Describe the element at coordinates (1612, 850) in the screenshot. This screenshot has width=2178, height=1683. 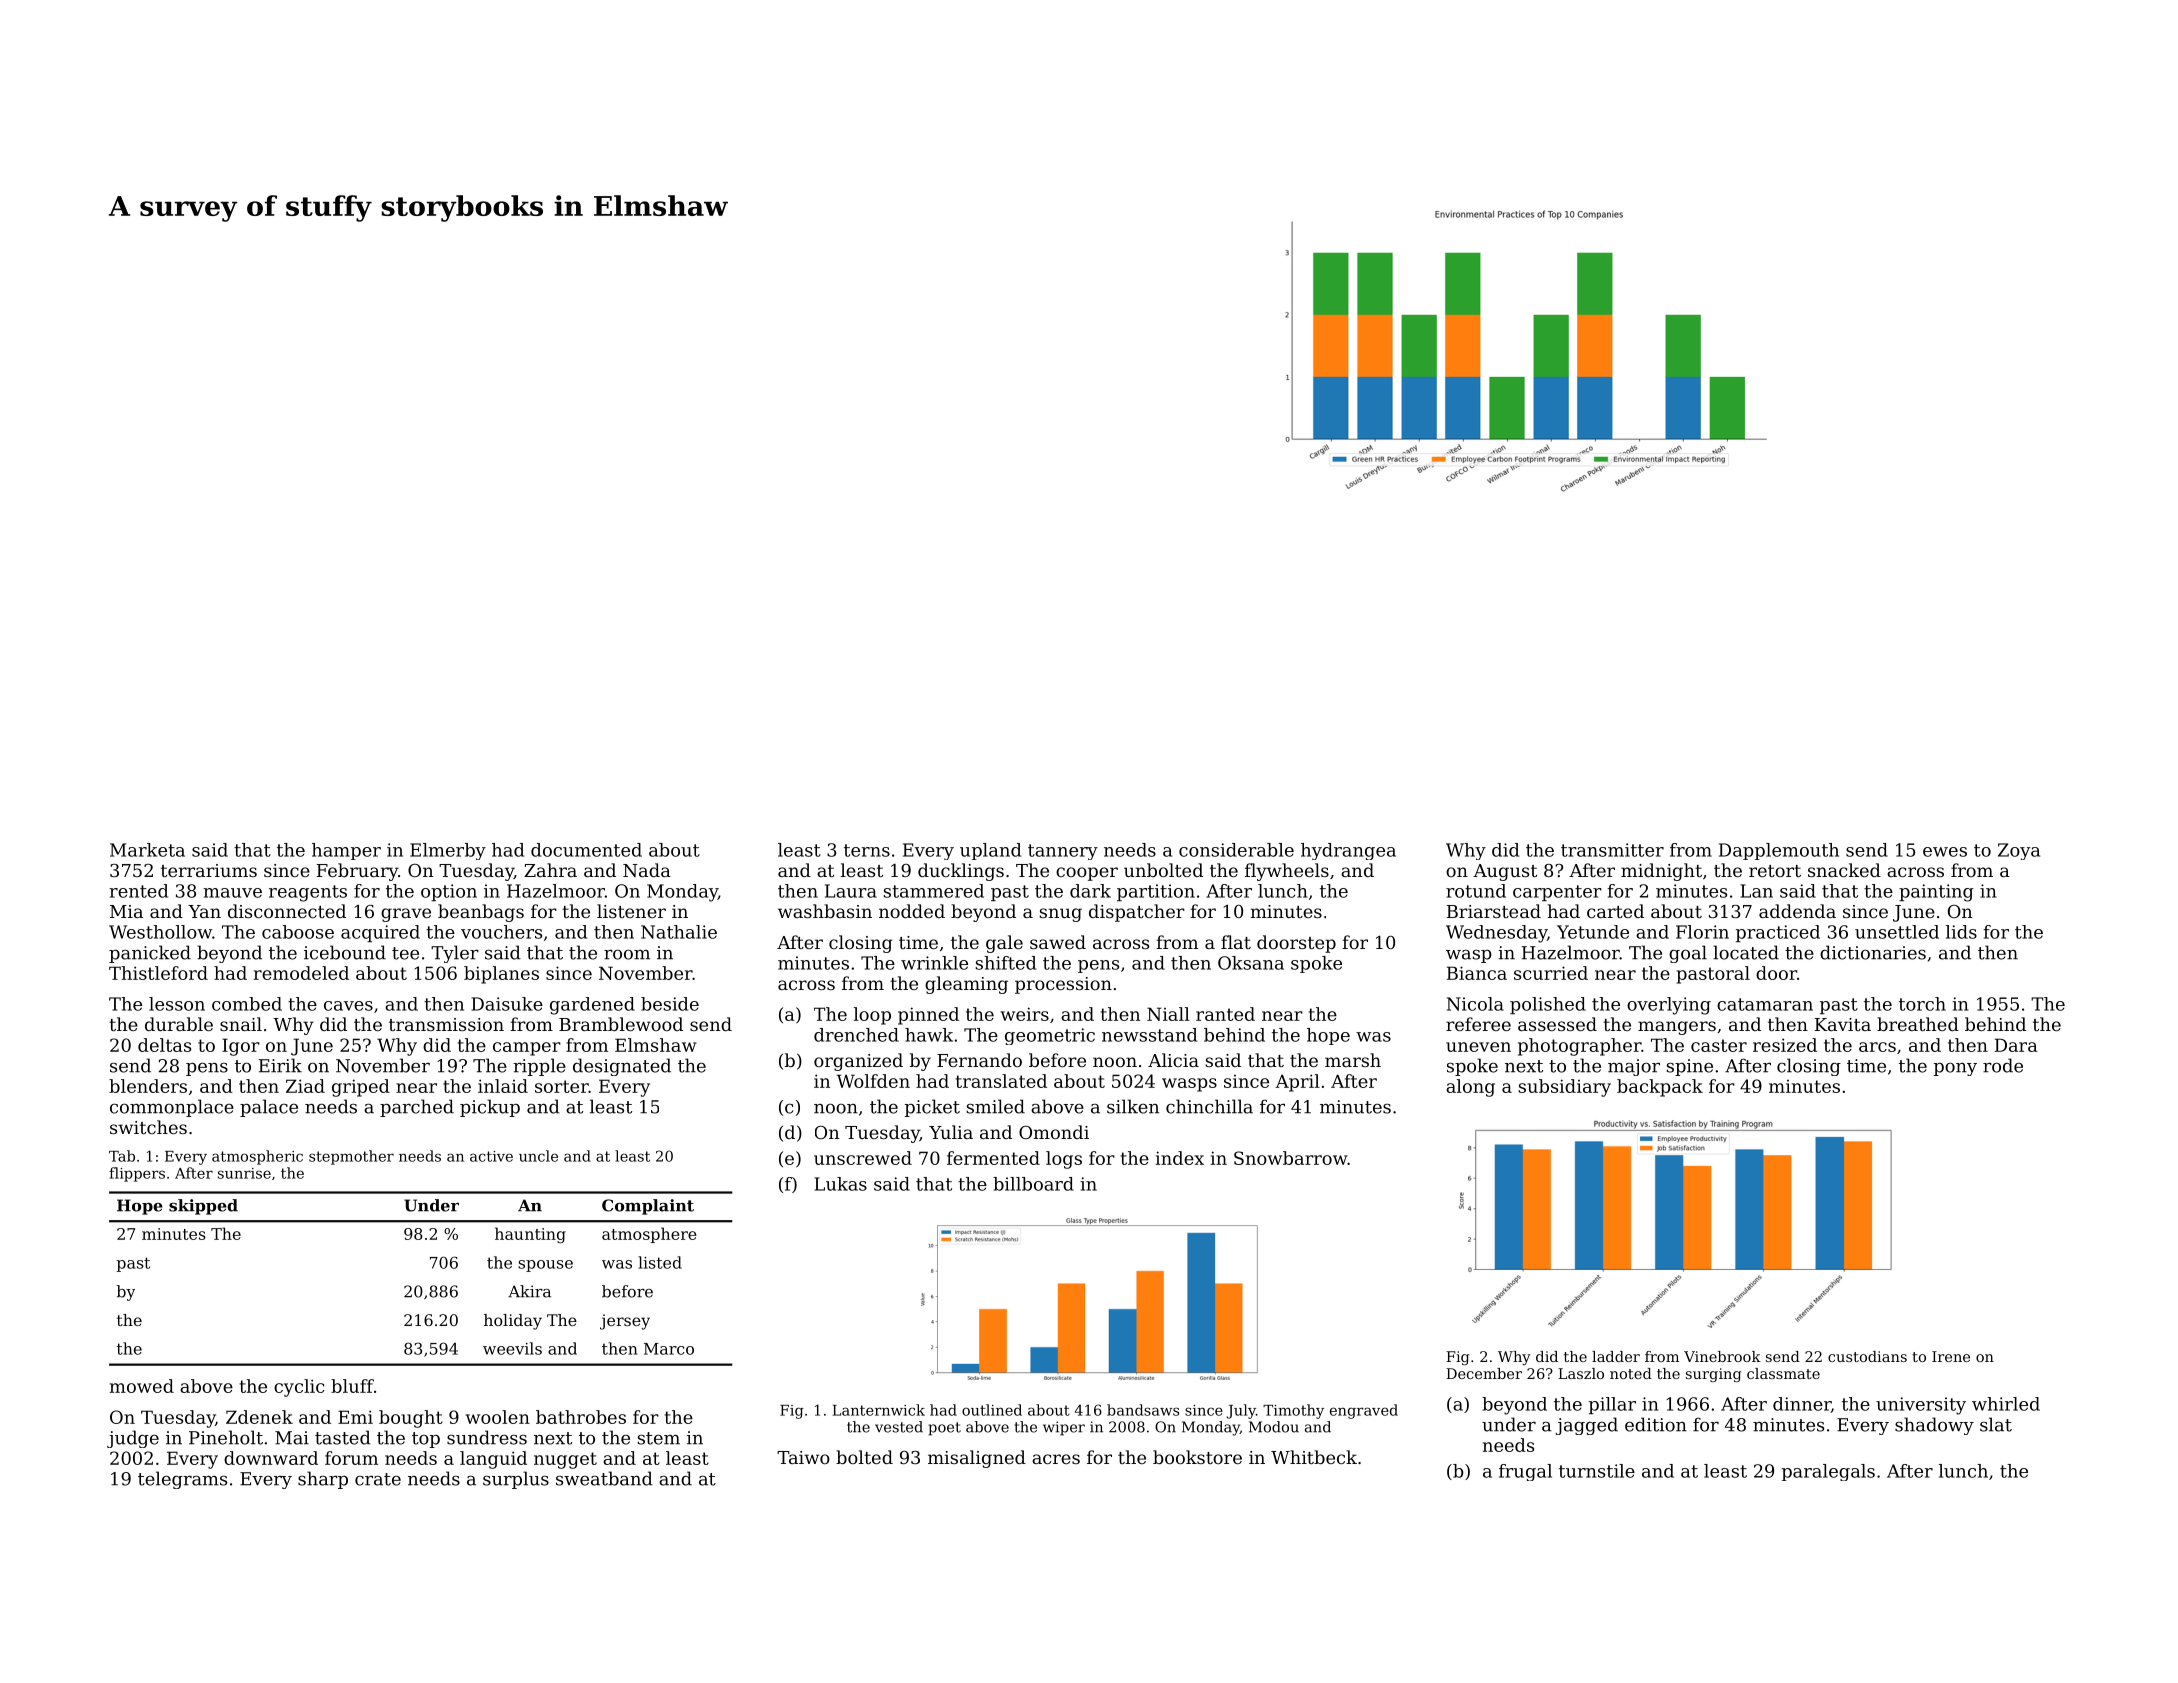
I see `transmitter` at that location.
